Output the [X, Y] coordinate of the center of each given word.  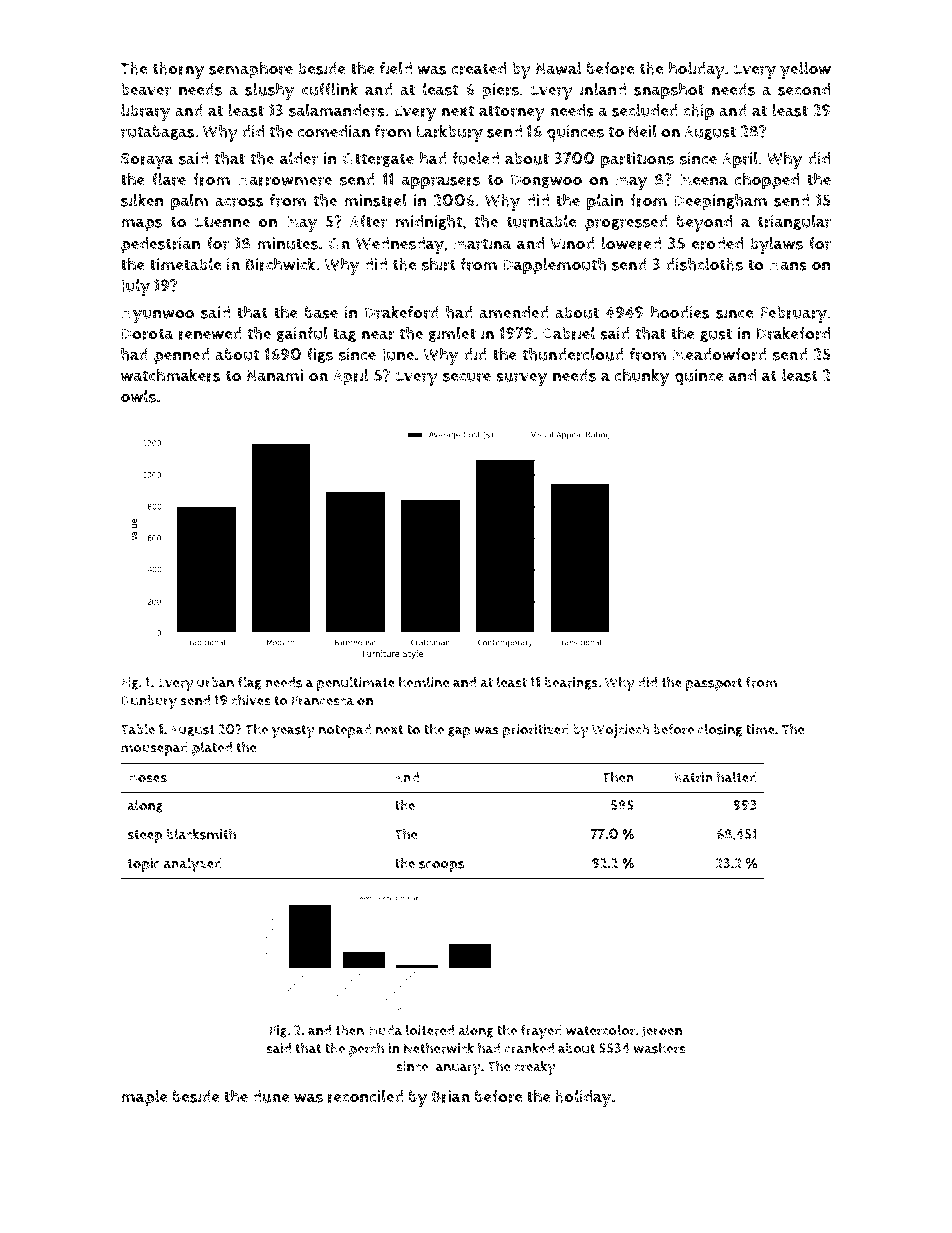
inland [603, 89]
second [804, 89]
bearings [571, 683]
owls [138, 396]
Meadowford [719, 354]
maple [144, 1098]
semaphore [251, 70]
